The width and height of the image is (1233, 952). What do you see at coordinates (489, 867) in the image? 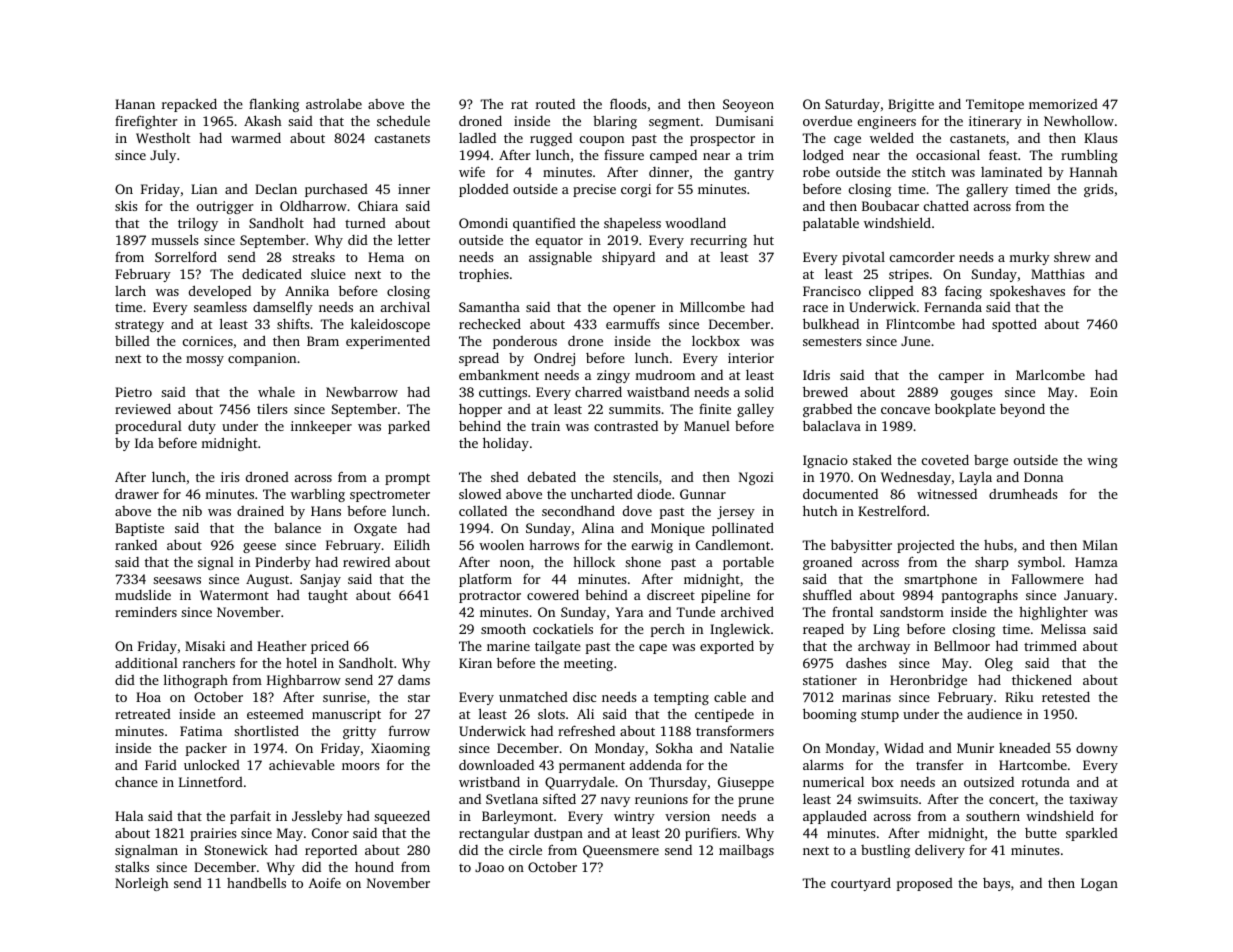
I see `Joao` at bounding box center [489, 867].
